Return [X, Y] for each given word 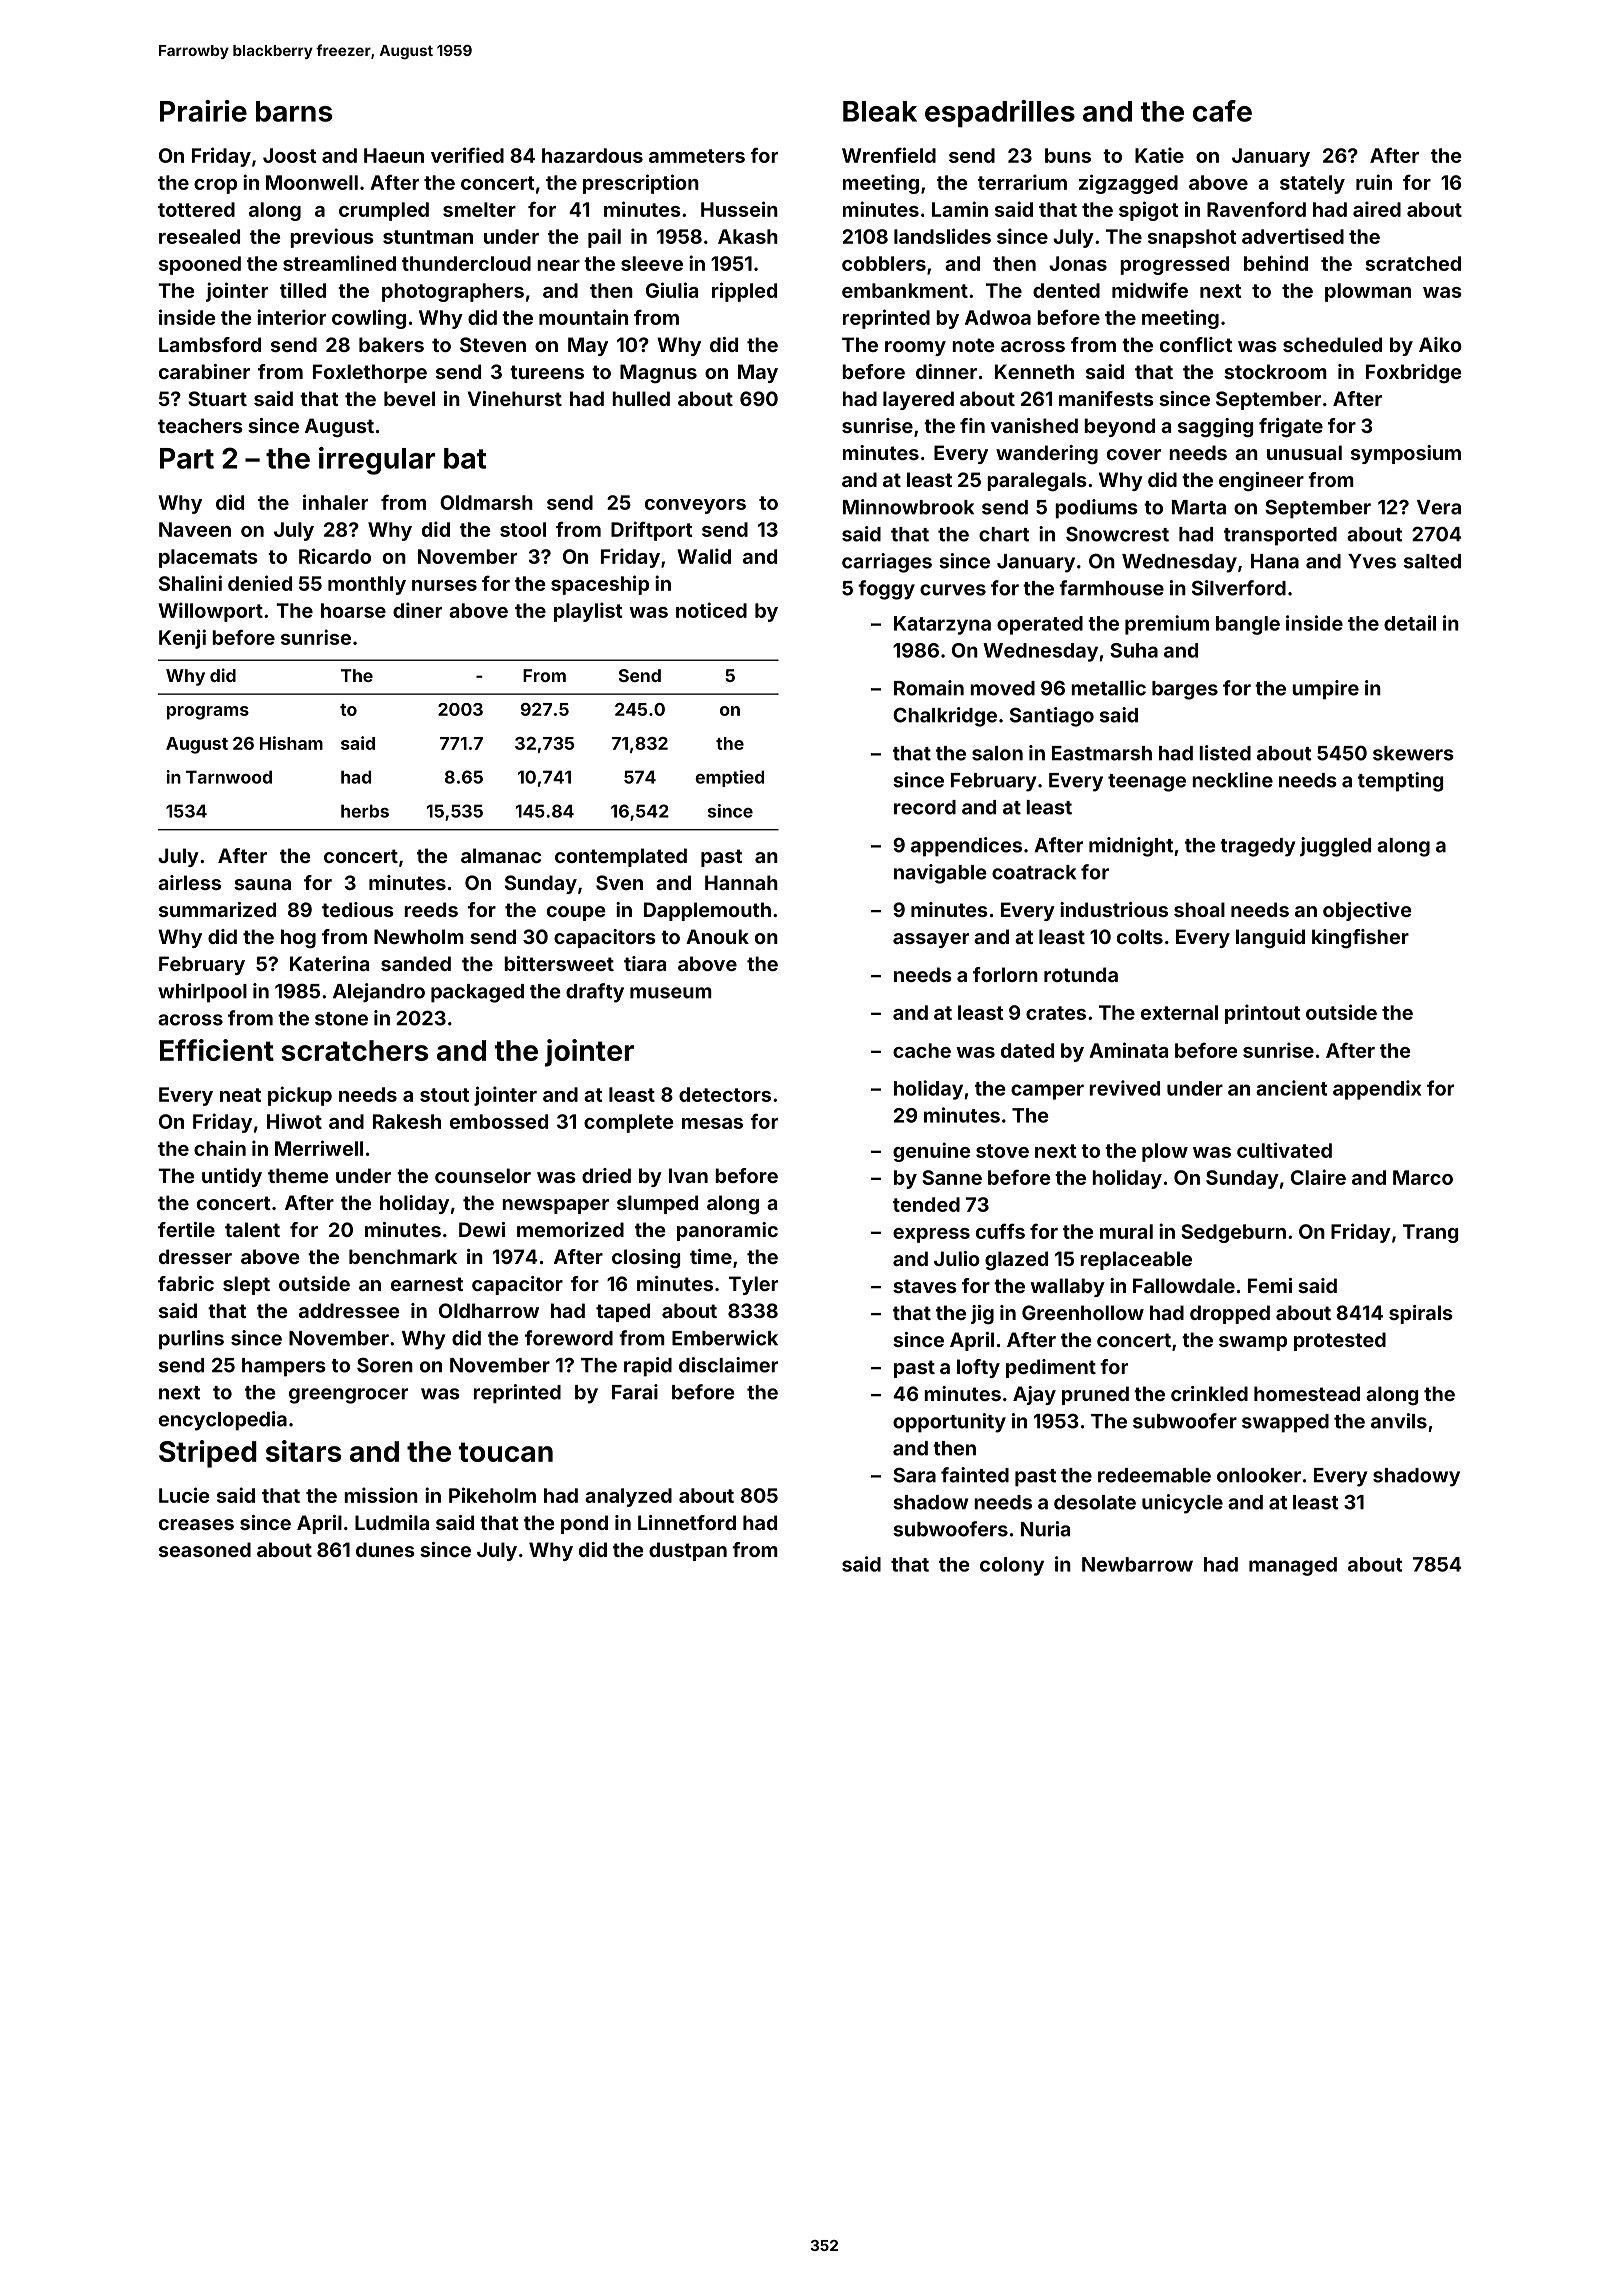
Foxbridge [1414, 373]
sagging [1215, 428]
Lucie [184, 1495]
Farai [635, 1392]
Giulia [672, 290]
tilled [303, 290]
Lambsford [210, 344]
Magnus [658, 374]
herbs [365, 811]
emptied [729, 778]
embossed [499, 1121]
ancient [1291, 1088]
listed [1225, 753]
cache [922, 1050]
